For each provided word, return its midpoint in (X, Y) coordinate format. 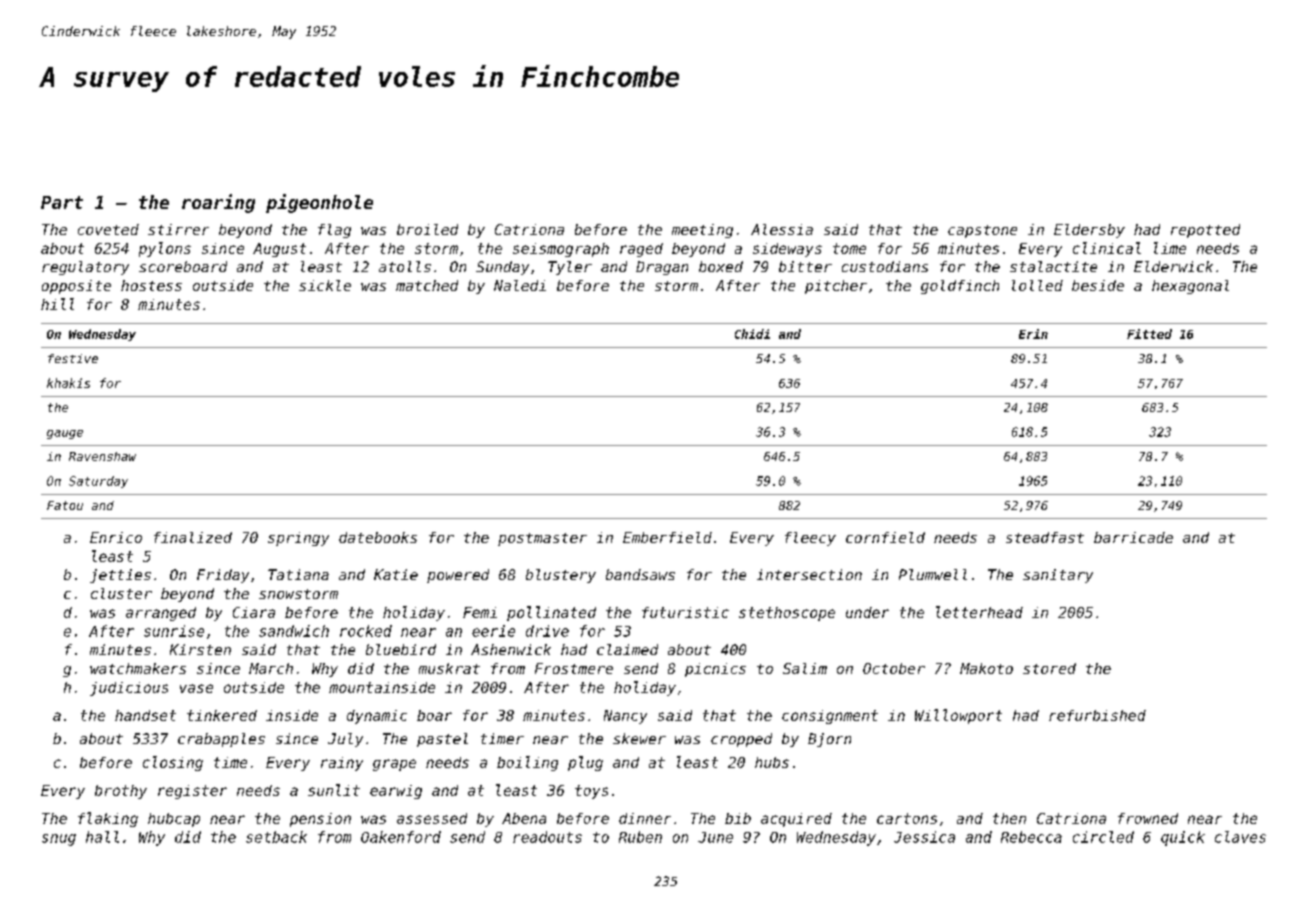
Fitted (1149, 334)
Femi (480, 612)
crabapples (221, 740)
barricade (1133, 537)
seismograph (561, 250)
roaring (218, 203)
